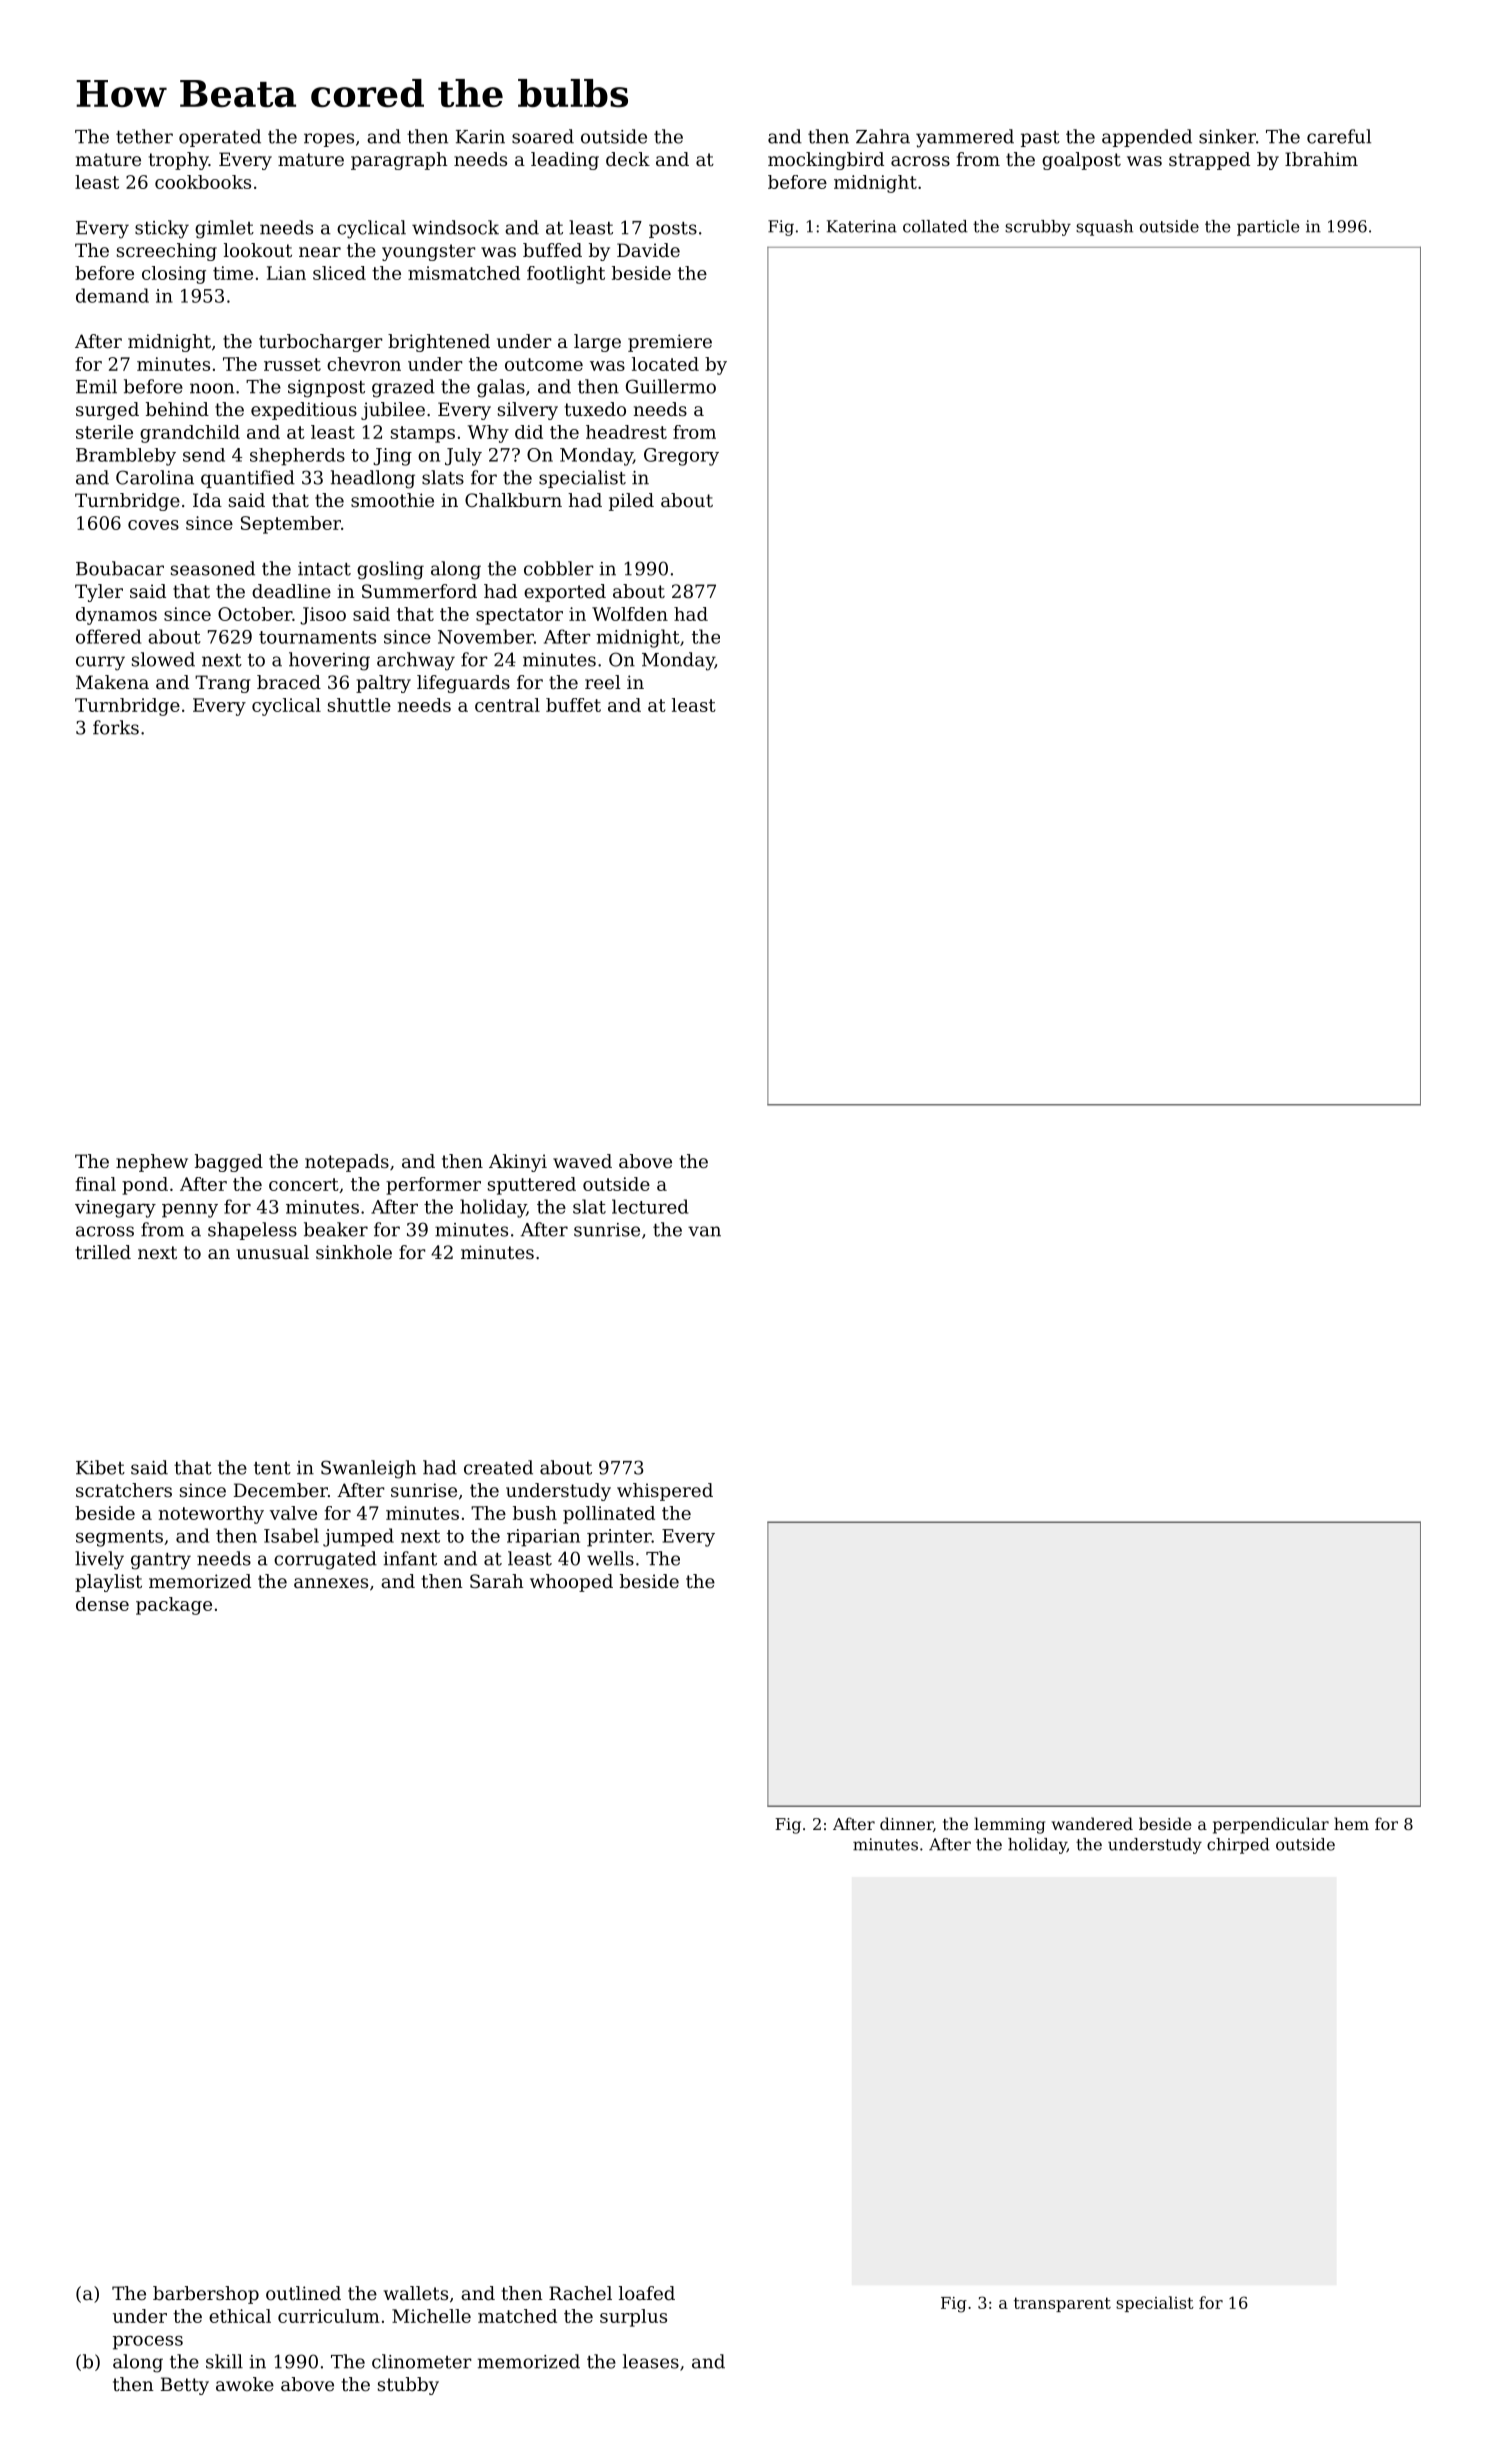  Describe the element at coordinates (648, 250) in the screenshot. I see `Davide` at that location.
